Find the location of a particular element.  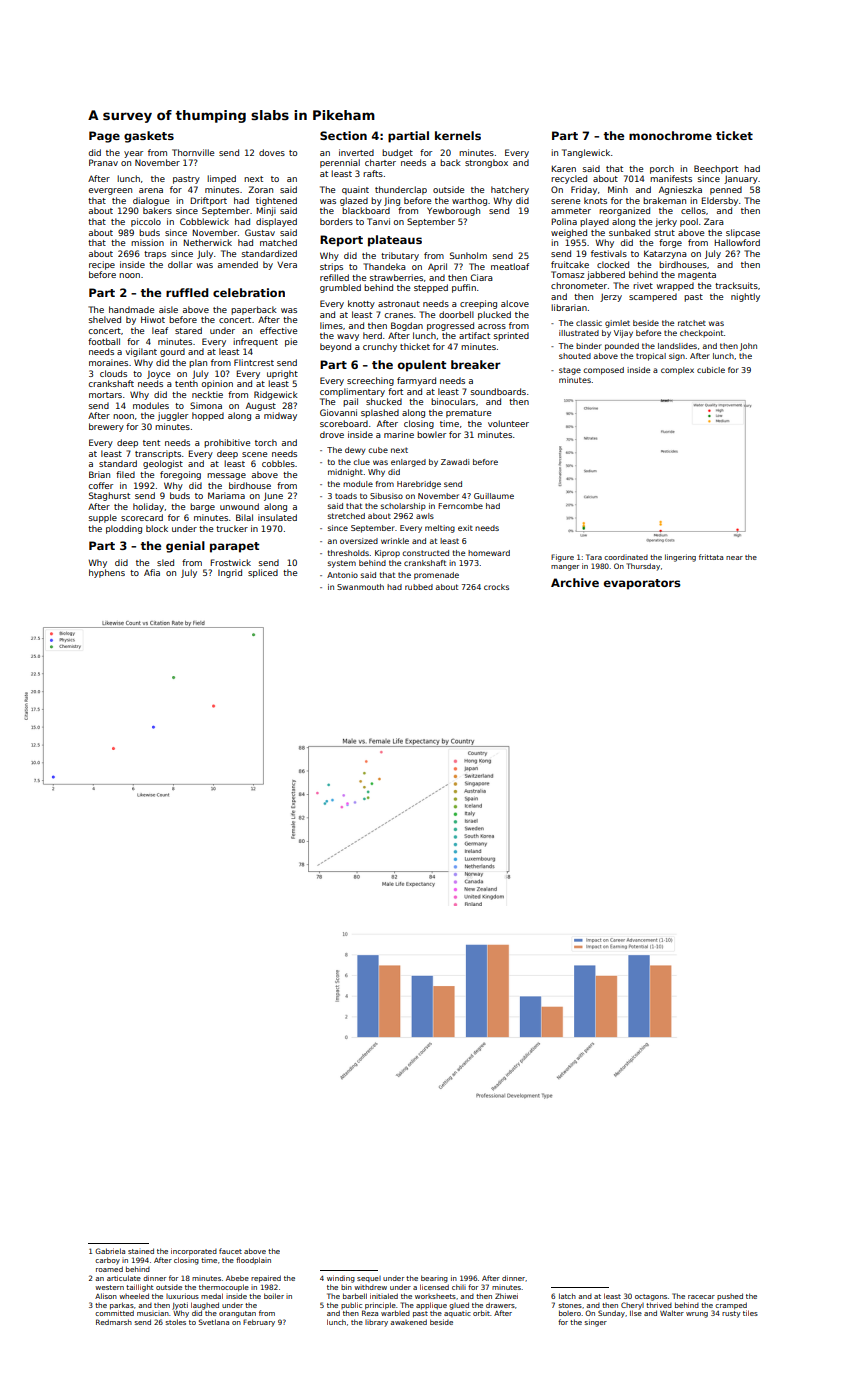

crocks is located at coordinates (496, 587).
